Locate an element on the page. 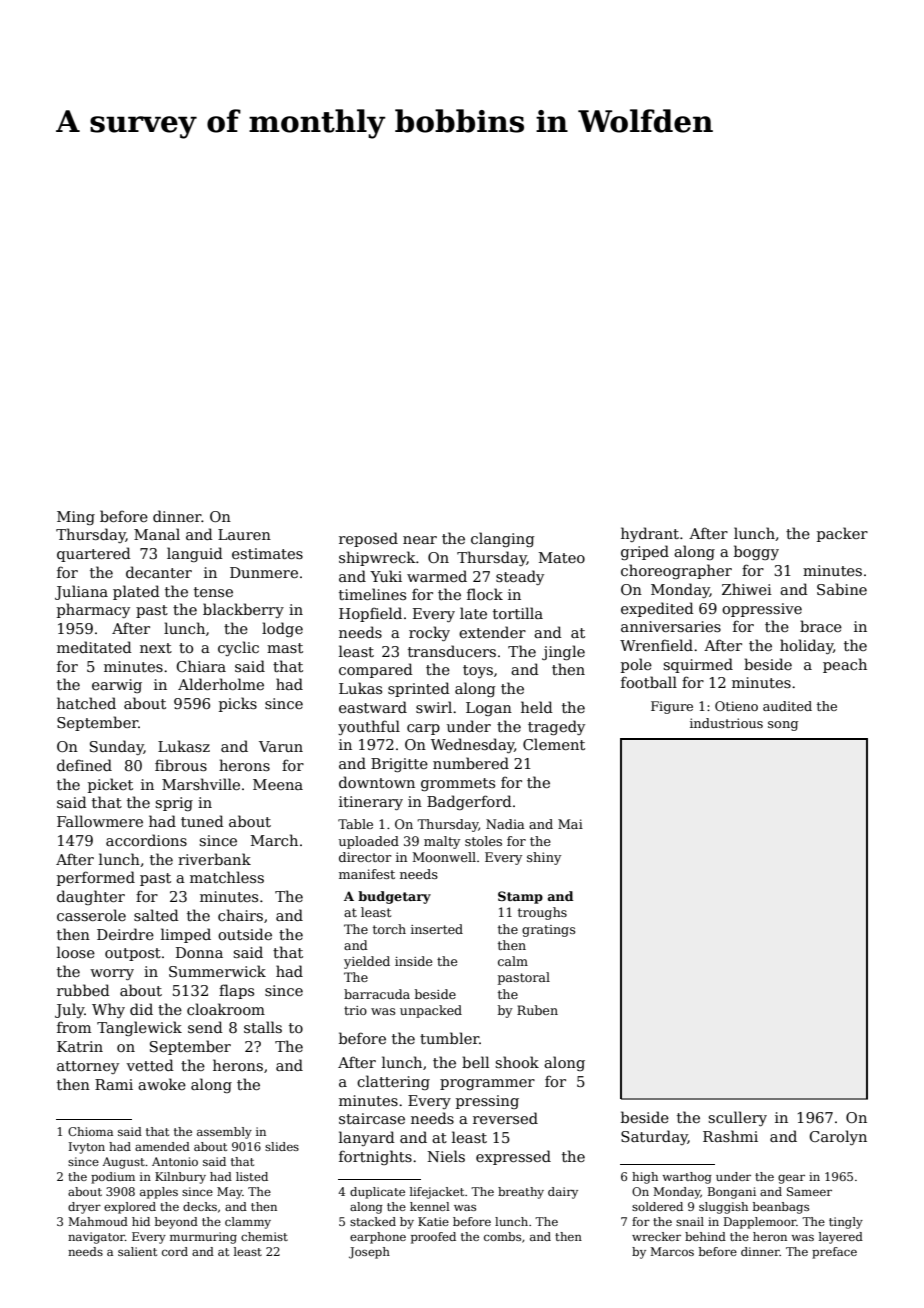 The width and height of the document is (924, 1308). scullery is located at coordinates (737, 1118).
